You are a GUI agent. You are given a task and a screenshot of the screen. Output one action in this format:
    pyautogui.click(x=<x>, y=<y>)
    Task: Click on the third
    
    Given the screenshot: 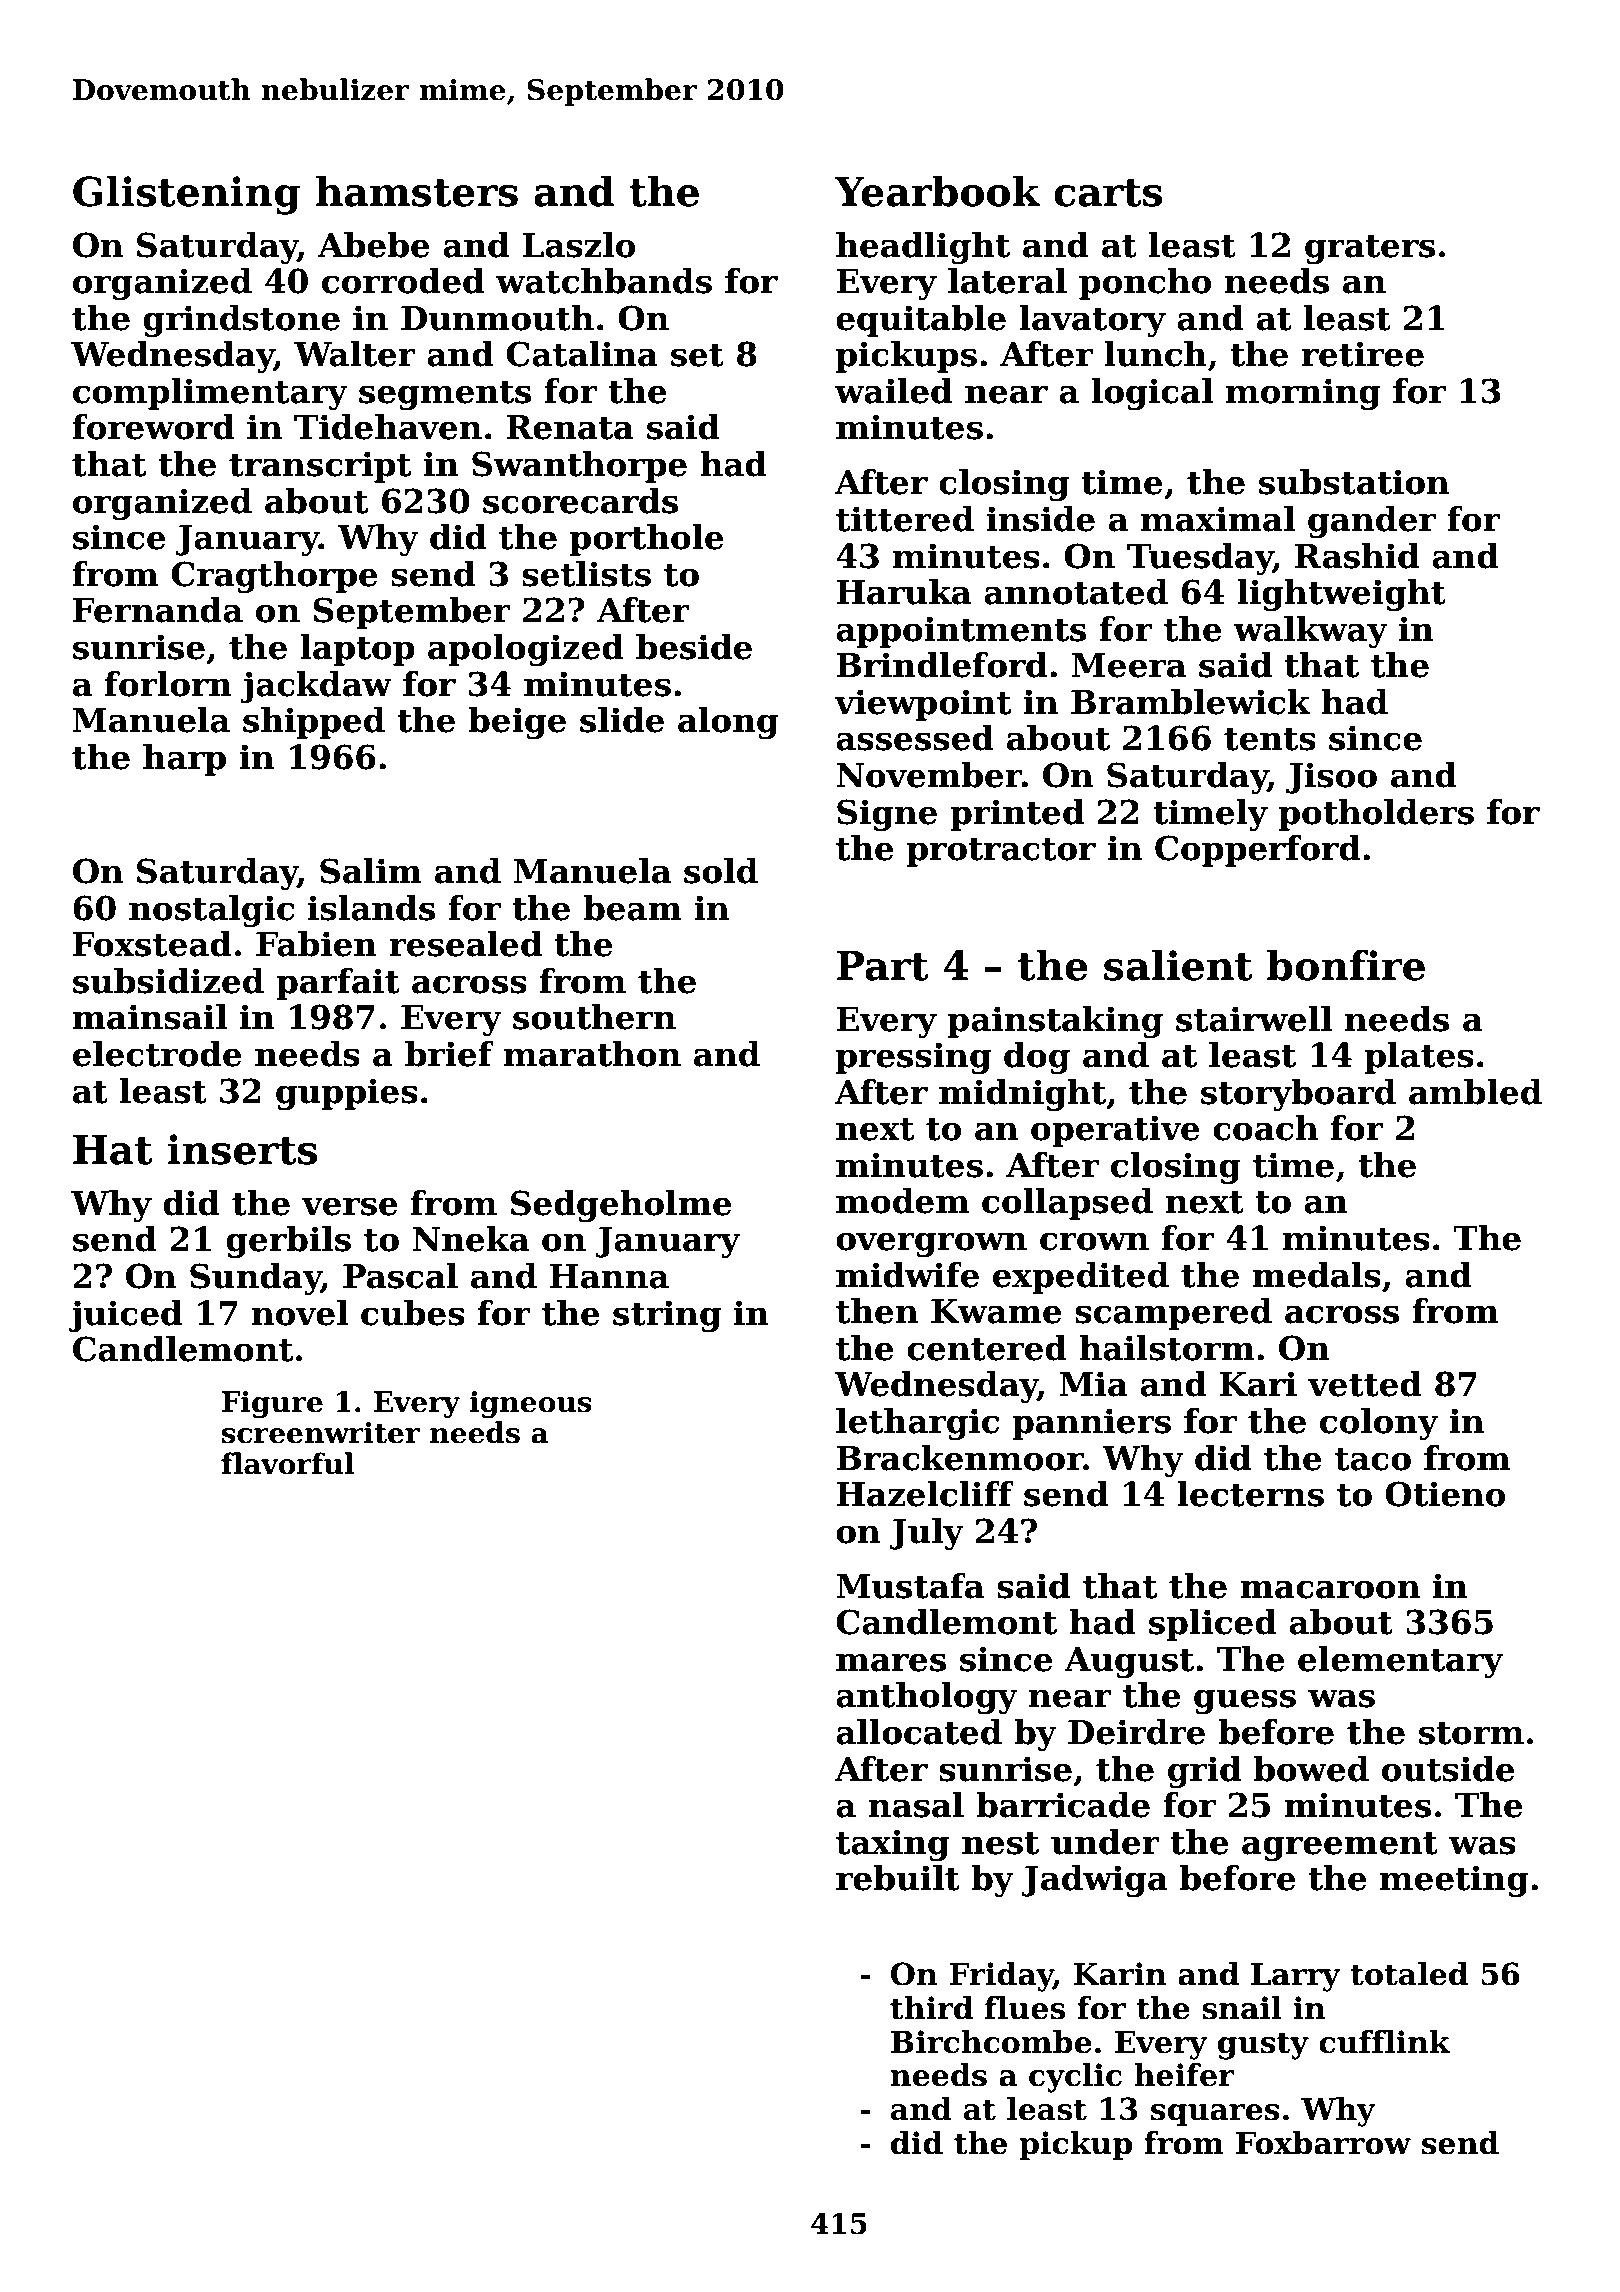 What is the action you would take?
    pyautogui.click(x=931, y=2008)
